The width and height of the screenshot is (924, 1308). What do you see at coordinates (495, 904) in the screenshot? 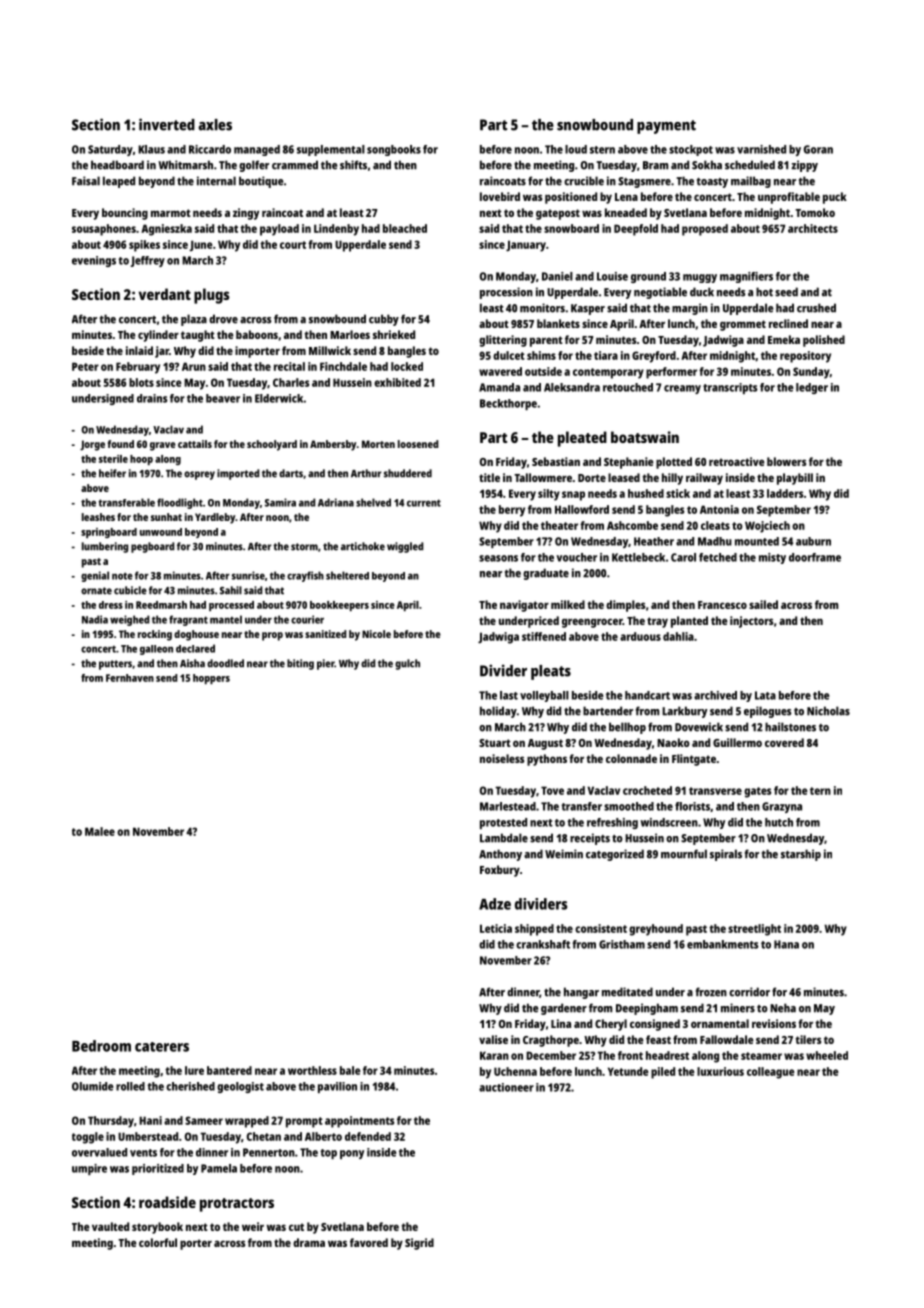
I see `Adze` at bounding box center [495, 904].
